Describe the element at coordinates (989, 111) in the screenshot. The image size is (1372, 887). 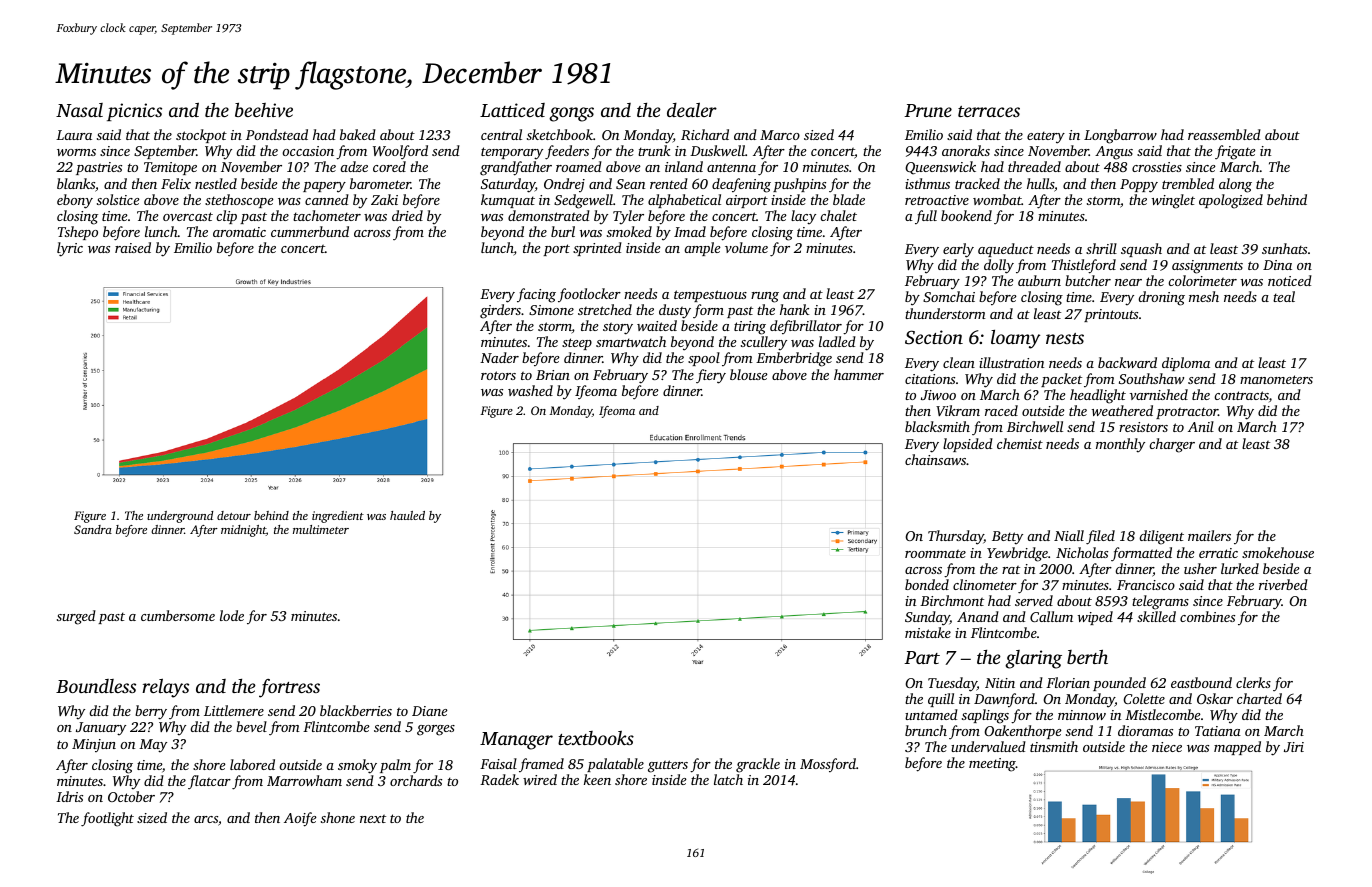
I see `terraces` at that location.
